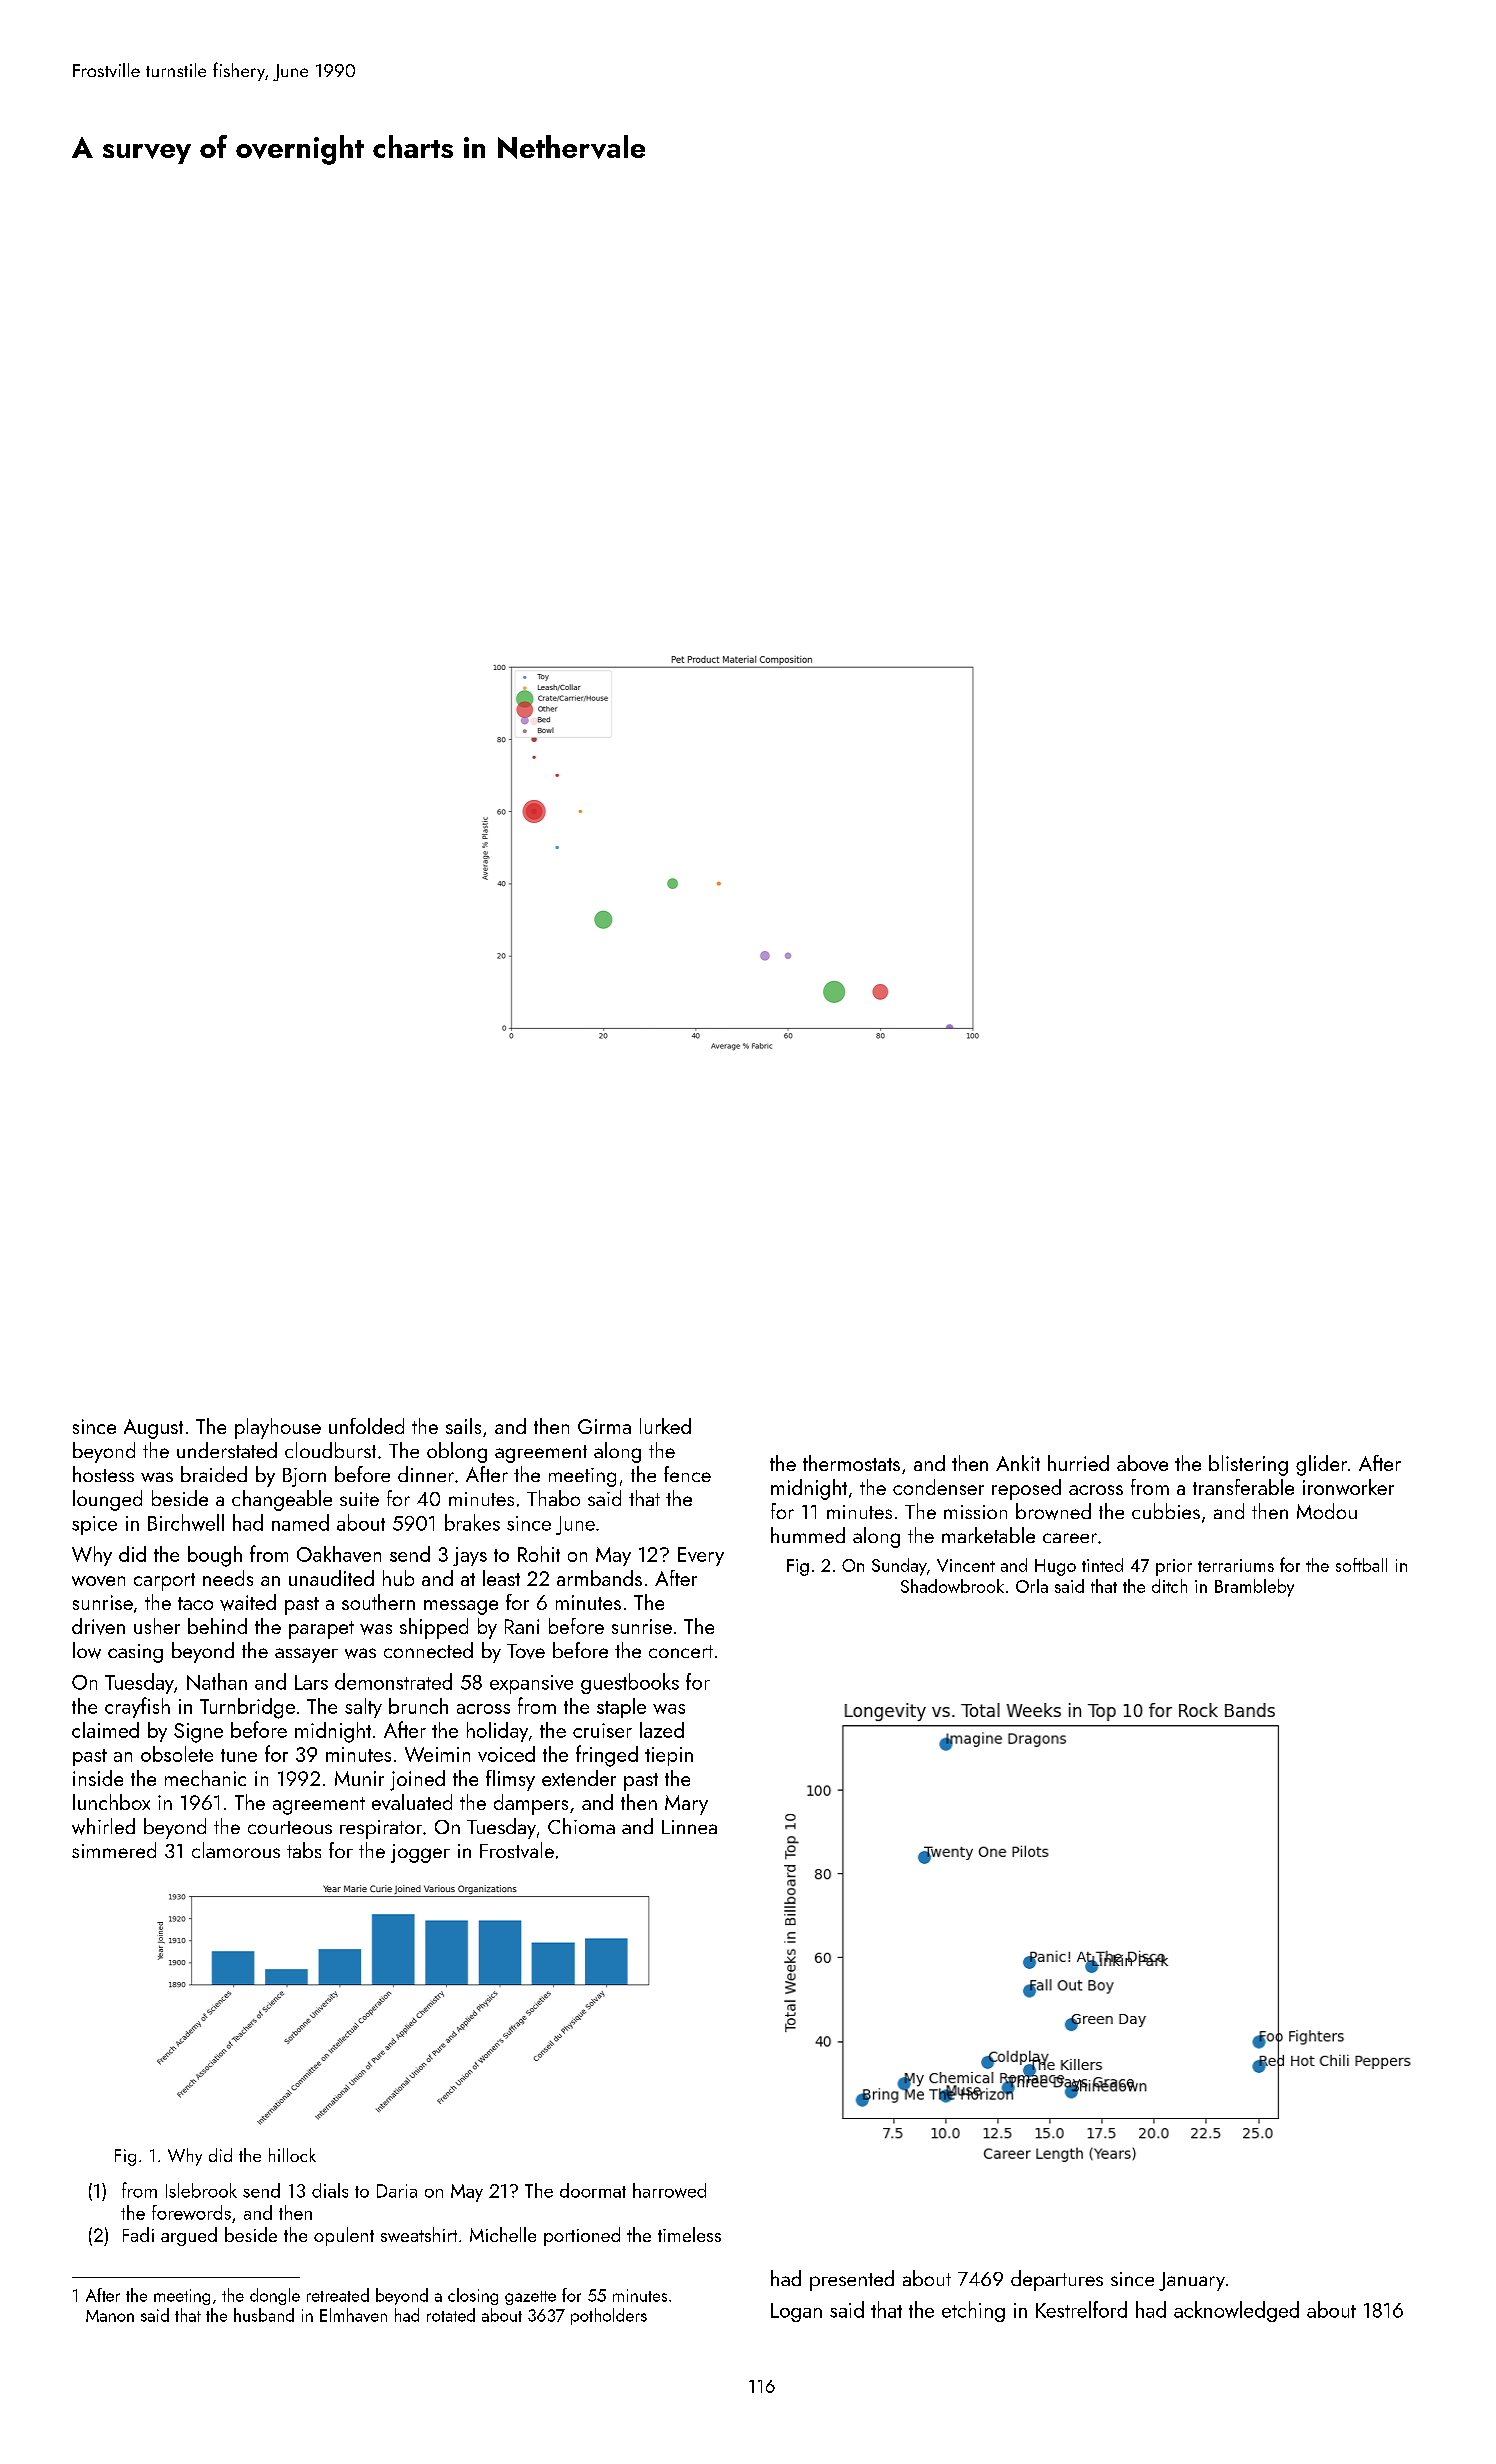 The height and width of the document is (2464, 1496). I want to click on hillock, so click(292, 2155).
